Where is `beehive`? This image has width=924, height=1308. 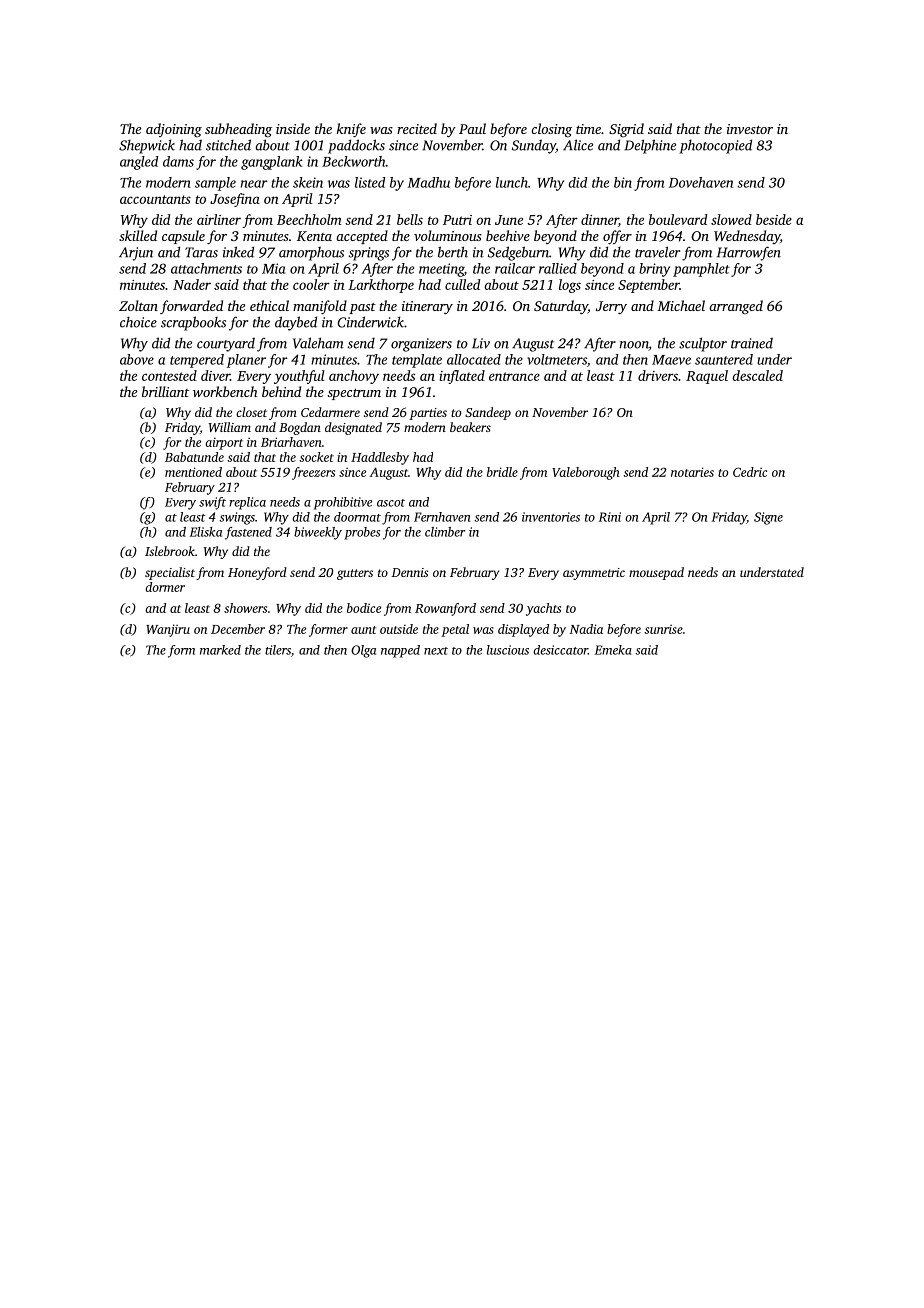 beehive is located at coordinates (508, 235).
